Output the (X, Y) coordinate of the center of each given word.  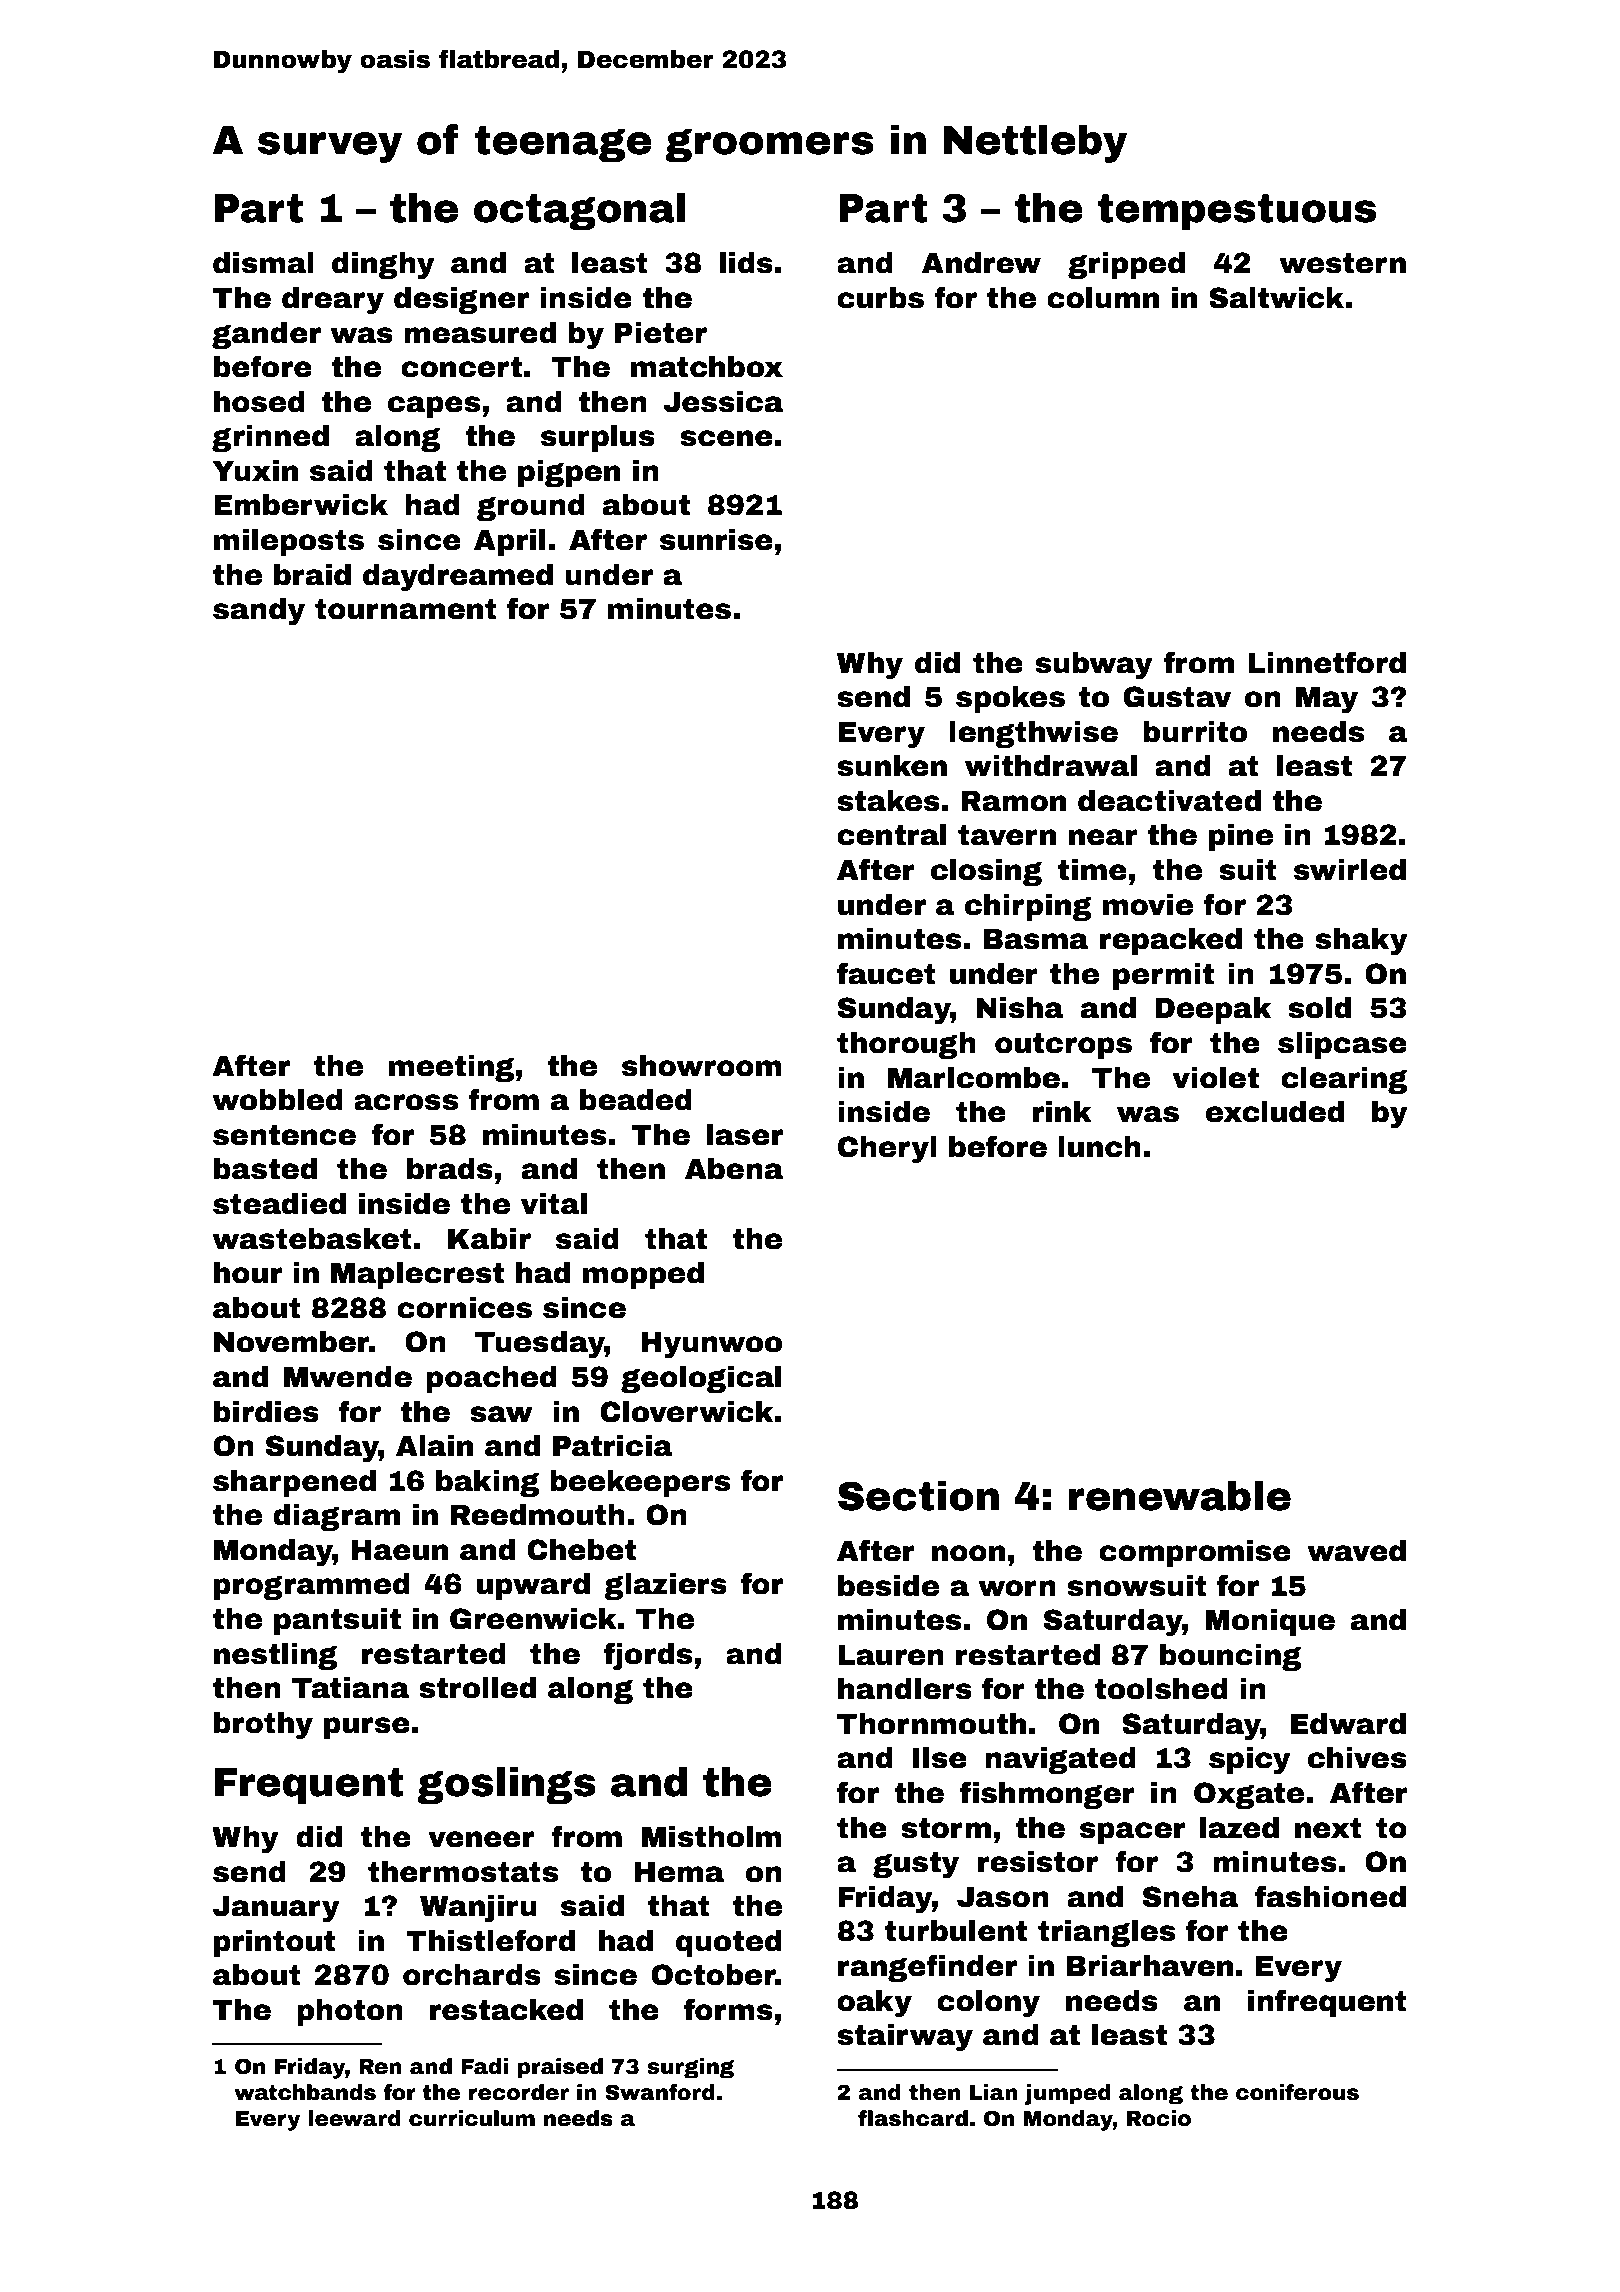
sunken (892, 766)
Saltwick (1276, 298)
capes (434, 407)
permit (1163, 976)
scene (726, 438)
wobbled (277, 1100)
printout (274, 1943)
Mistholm (712, 1837)
